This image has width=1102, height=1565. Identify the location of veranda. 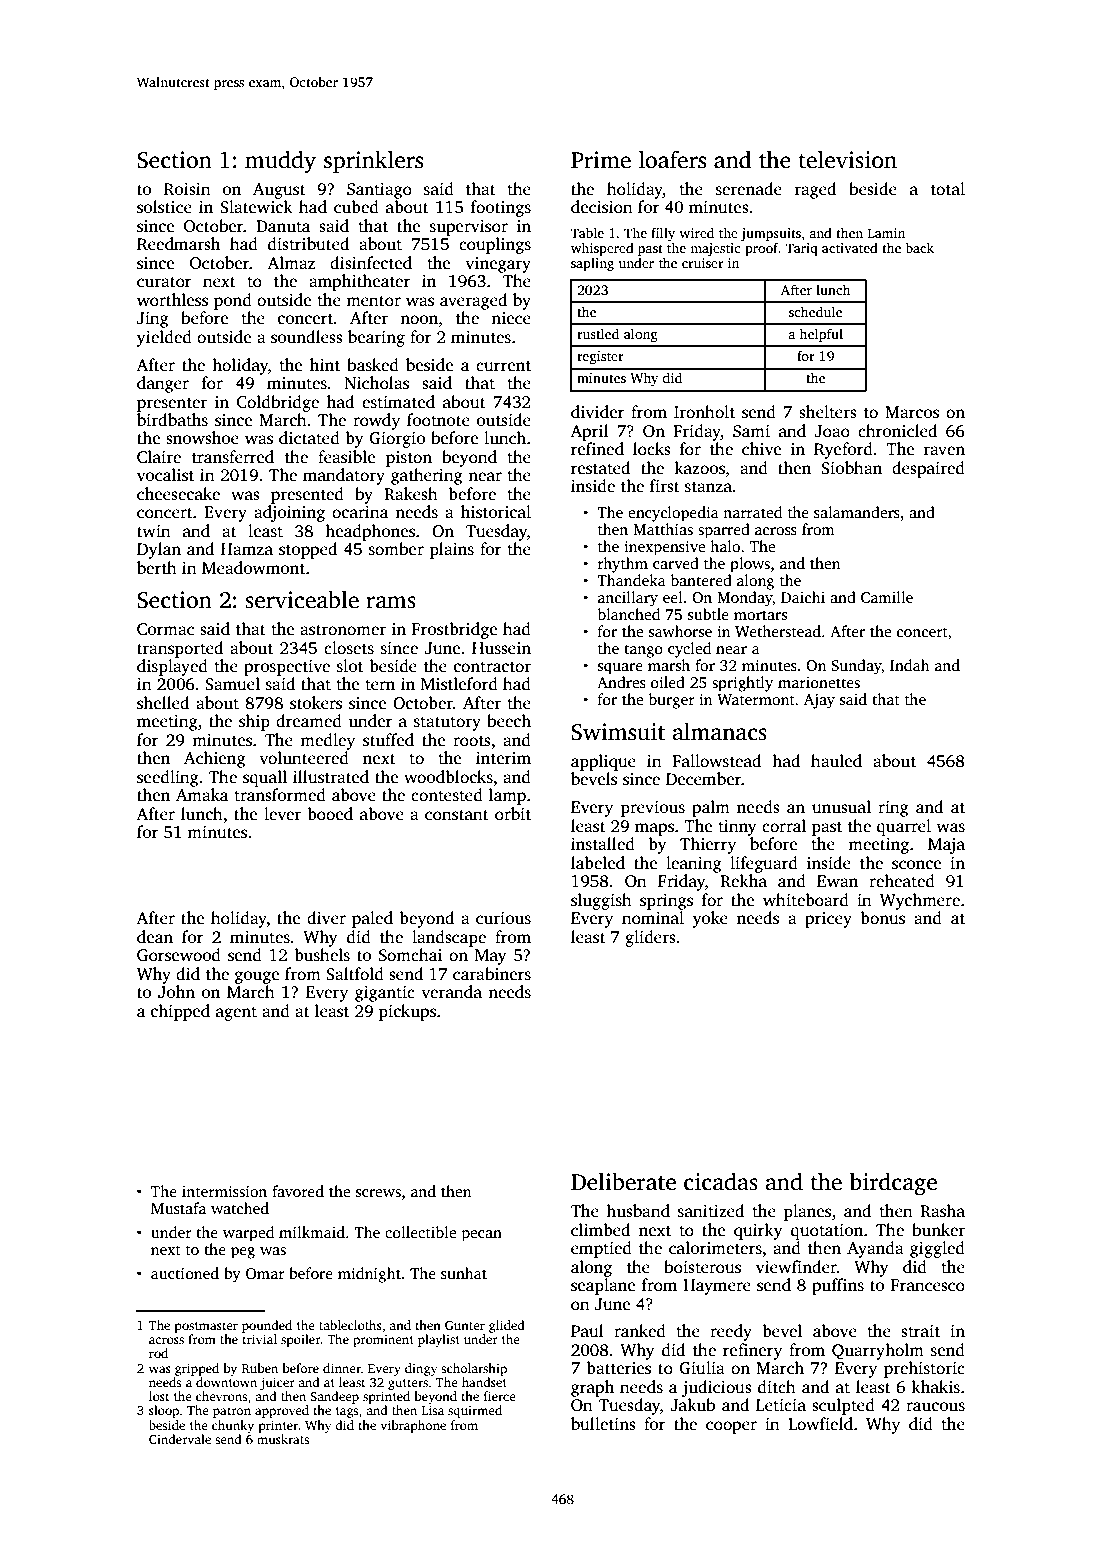
(451, 992).
